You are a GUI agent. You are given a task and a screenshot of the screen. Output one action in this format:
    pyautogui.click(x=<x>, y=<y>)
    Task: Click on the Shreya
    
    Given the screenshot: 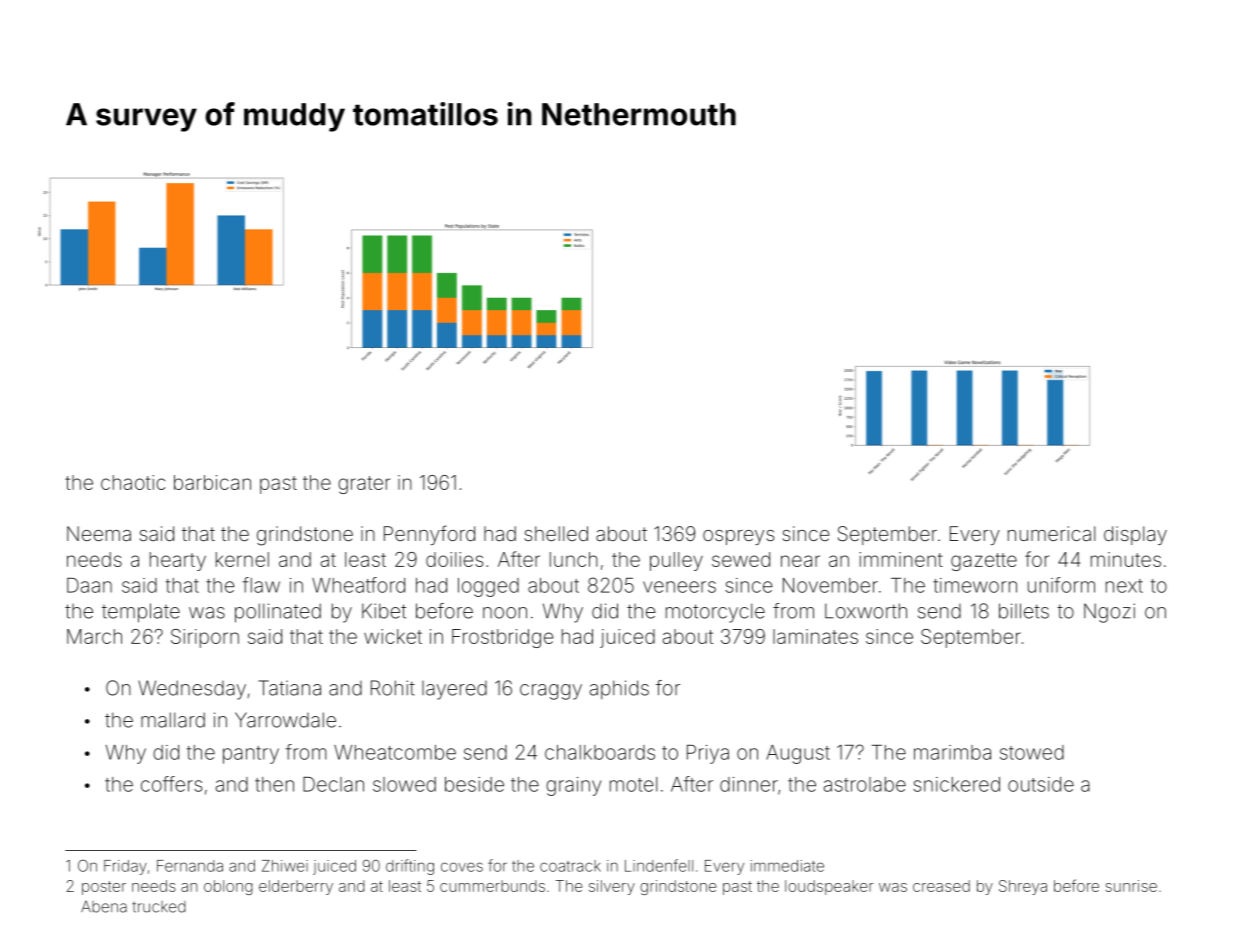 What is the action you would take?
    pyautogui.click(x=1023, y=887)
